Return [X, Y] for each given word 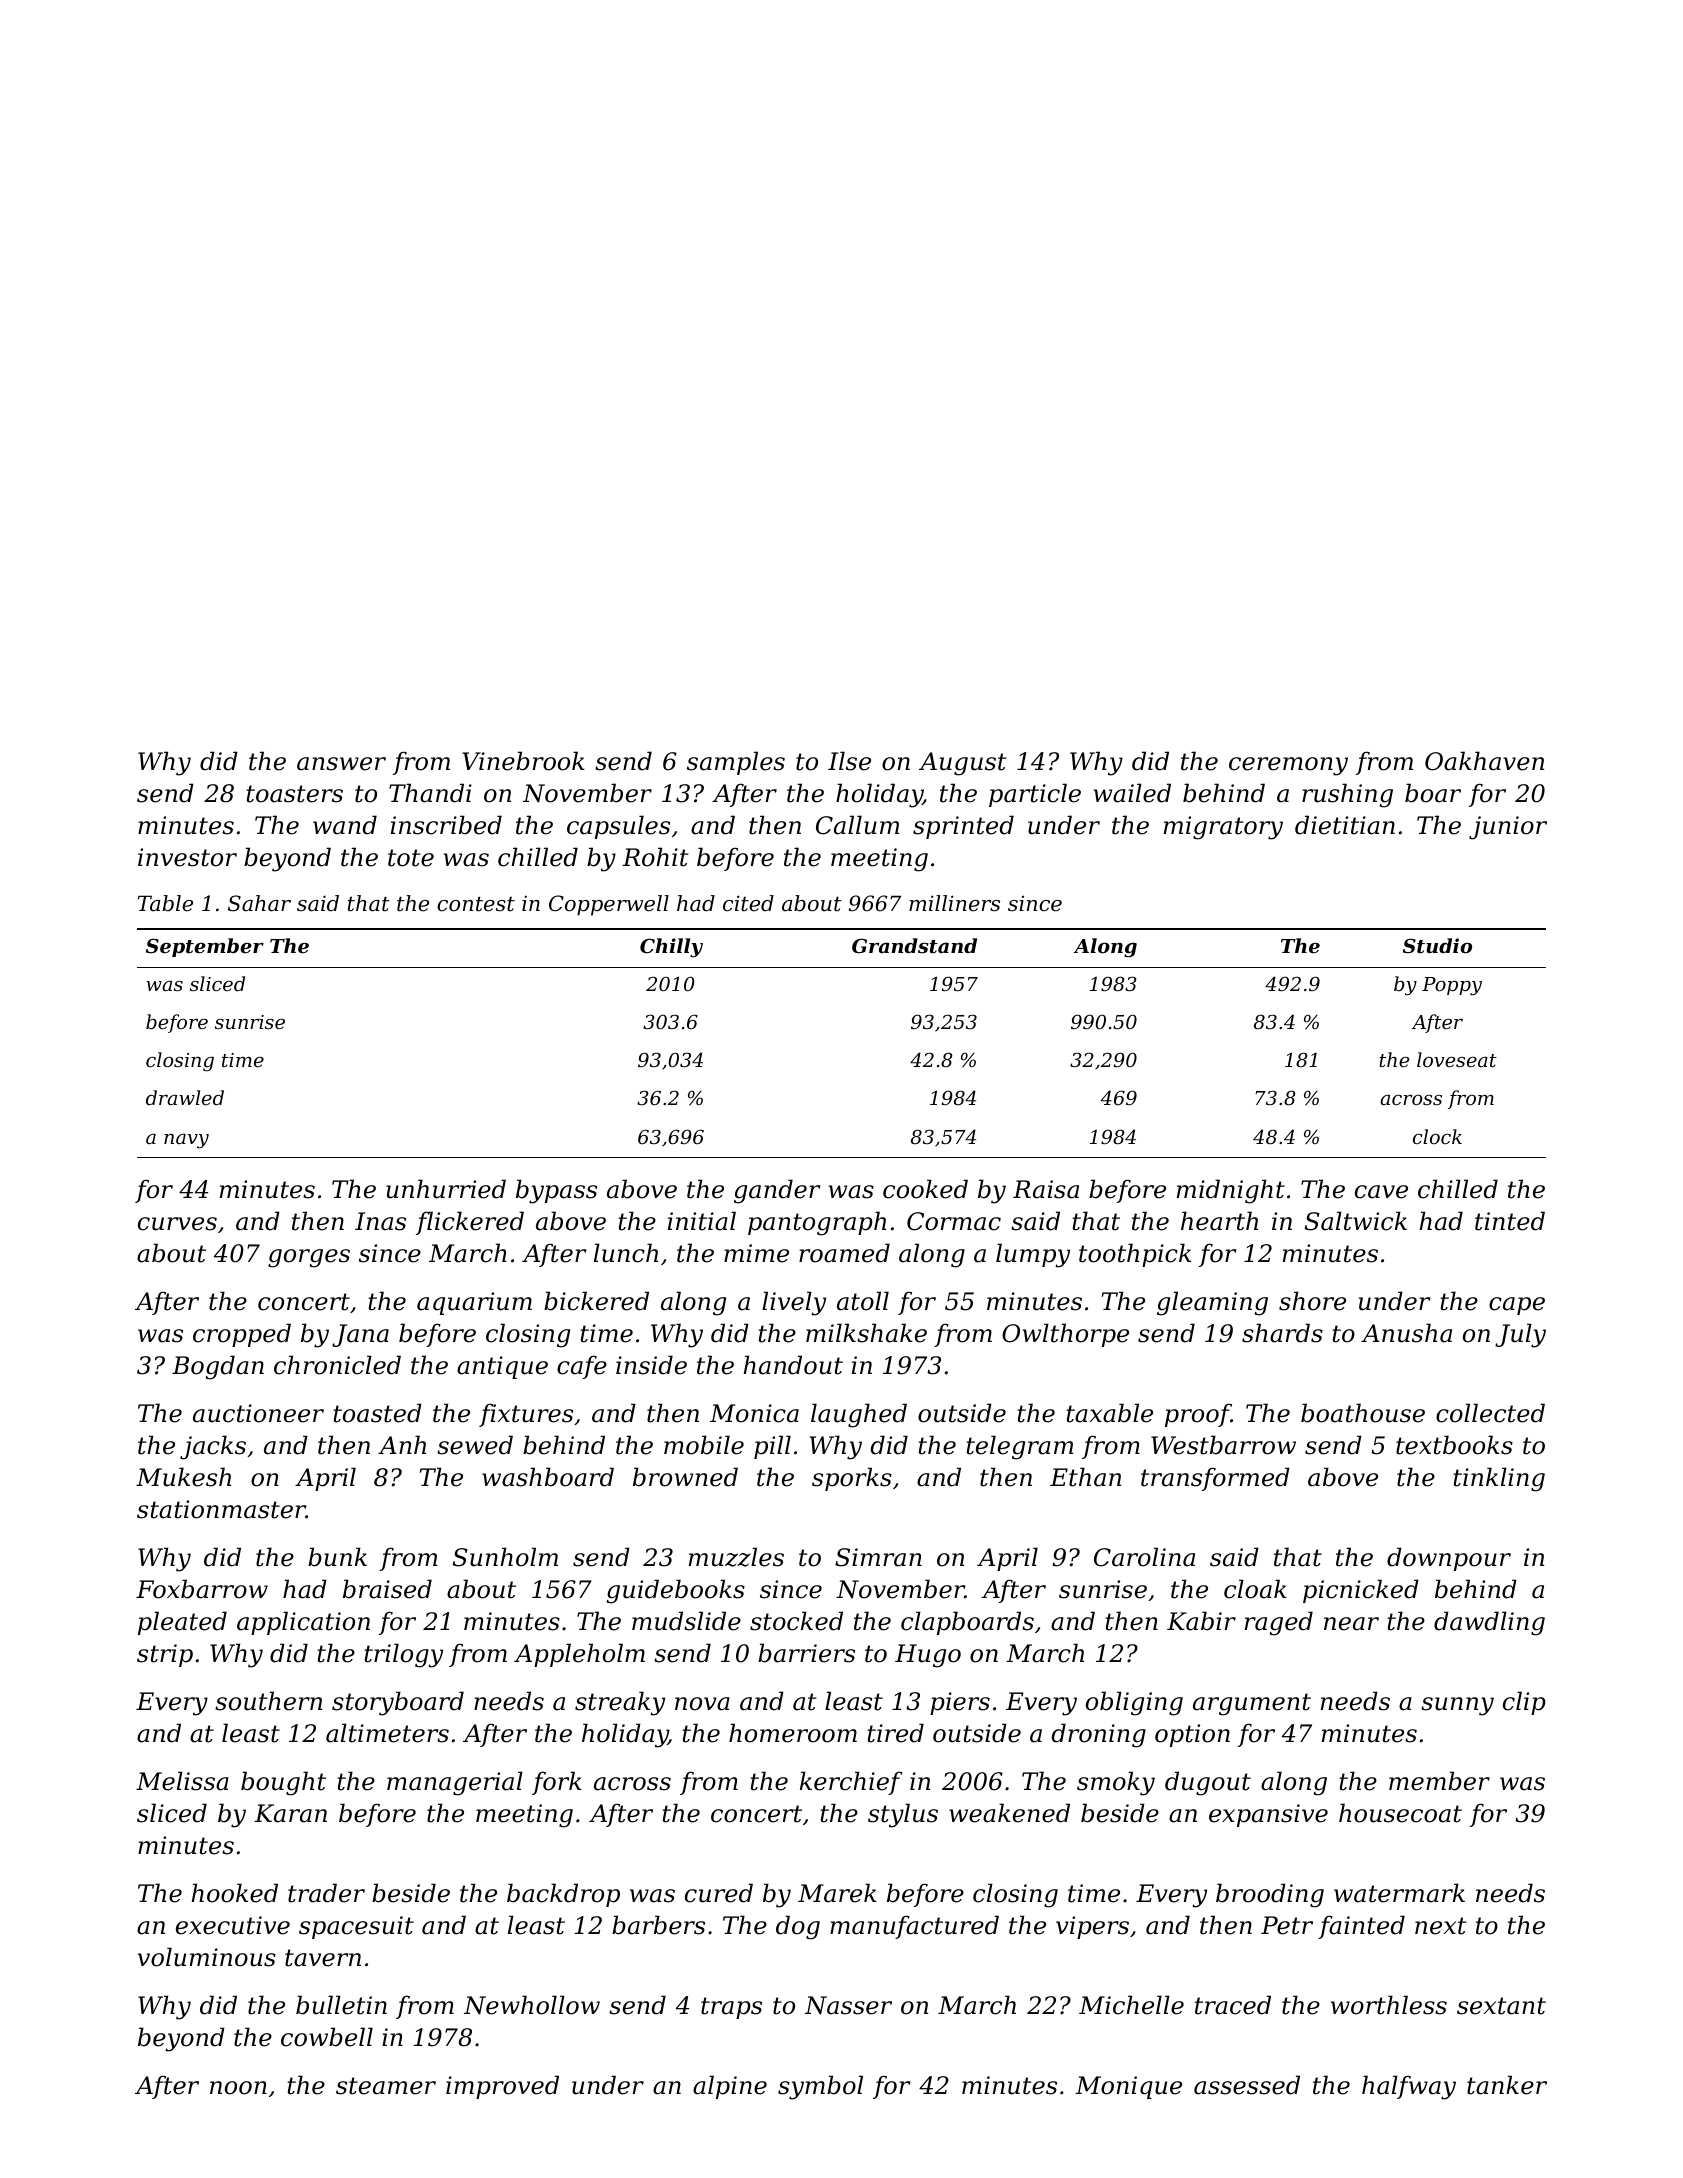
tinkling [1499, 1479]
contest [476, 904]
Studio [1437, 945]
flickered [470, 1223]
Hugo [928, 1656]
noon [238, 2088]
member [1439, 1781]
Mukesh [183, 1477]
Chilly [671, 948]
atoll [863, 1301]
